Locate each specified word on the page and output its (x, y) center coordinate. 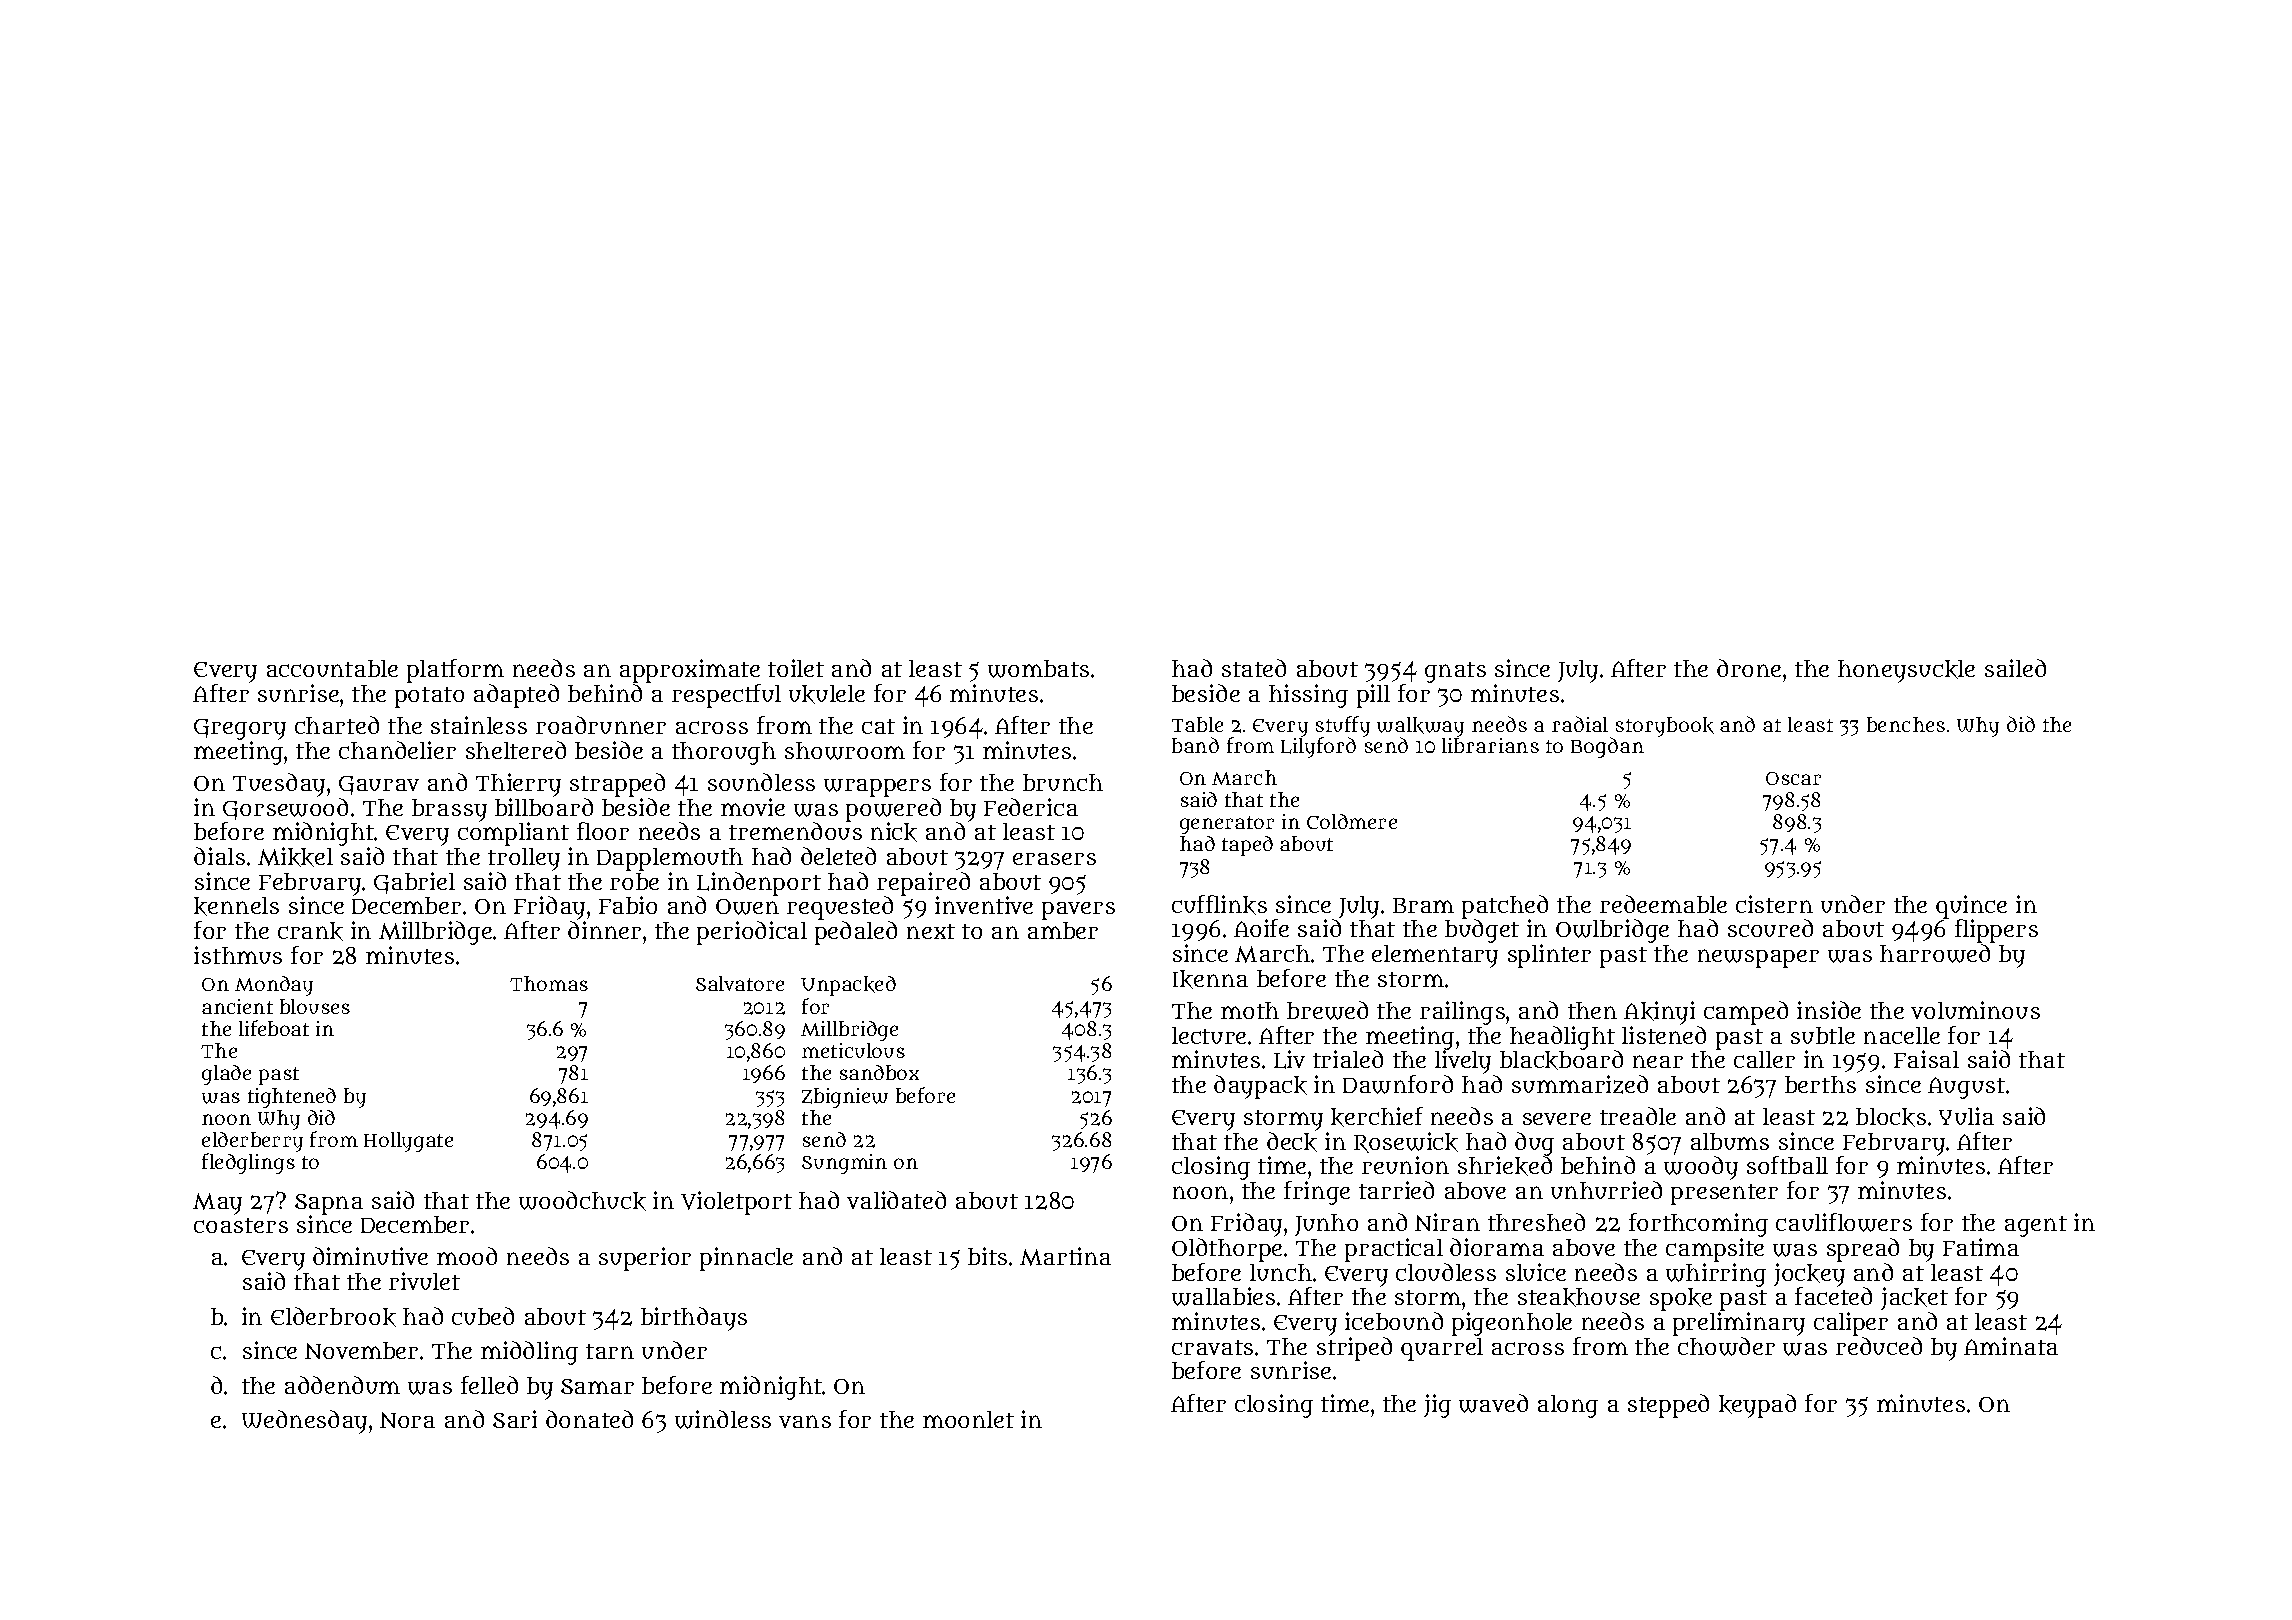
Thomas (549, 983)
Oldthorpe (1227, 1250)
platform (455, 671)
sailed (2015, 668)
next (931, 931)
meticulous (853, 1050)
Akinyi (1659, 1013)
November (361, 1350)
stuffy (1343, 726)
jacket (1914, 1298)
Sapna (329, 1204)
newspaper (1758, 958)
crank (310, 931)
